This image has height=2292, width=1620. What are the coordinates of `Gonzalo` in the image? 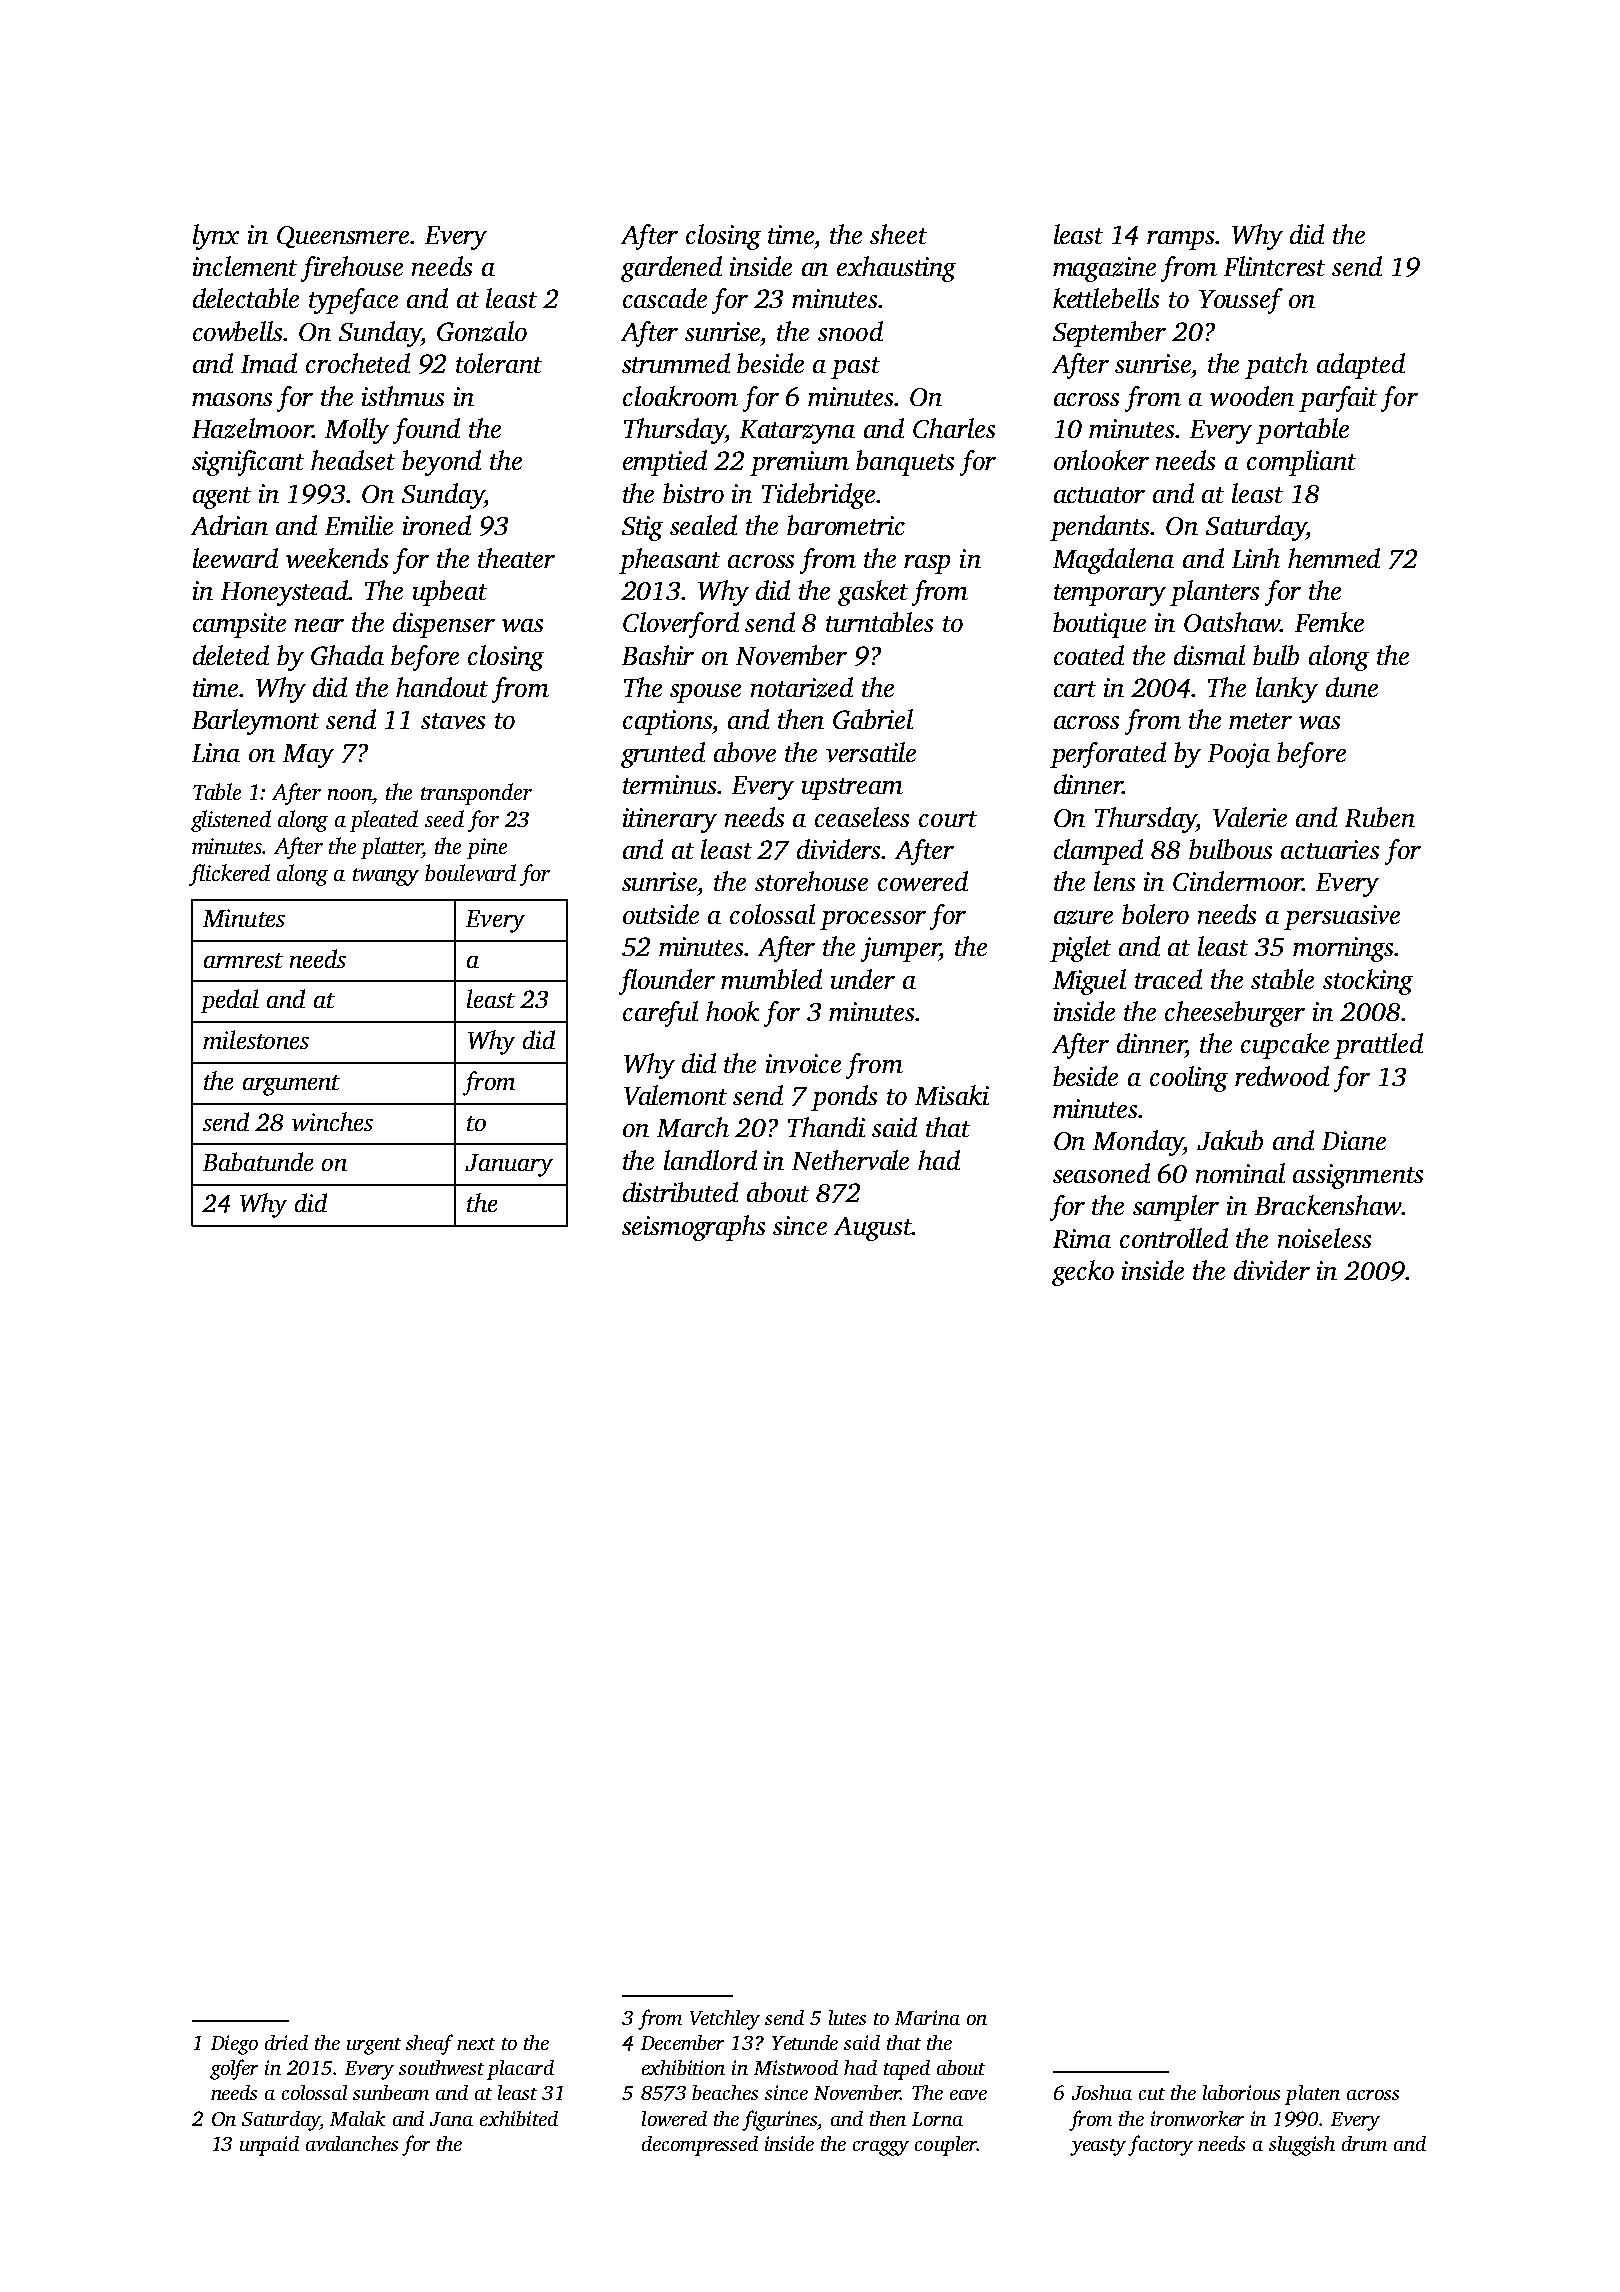 It's located at (482, 331).
